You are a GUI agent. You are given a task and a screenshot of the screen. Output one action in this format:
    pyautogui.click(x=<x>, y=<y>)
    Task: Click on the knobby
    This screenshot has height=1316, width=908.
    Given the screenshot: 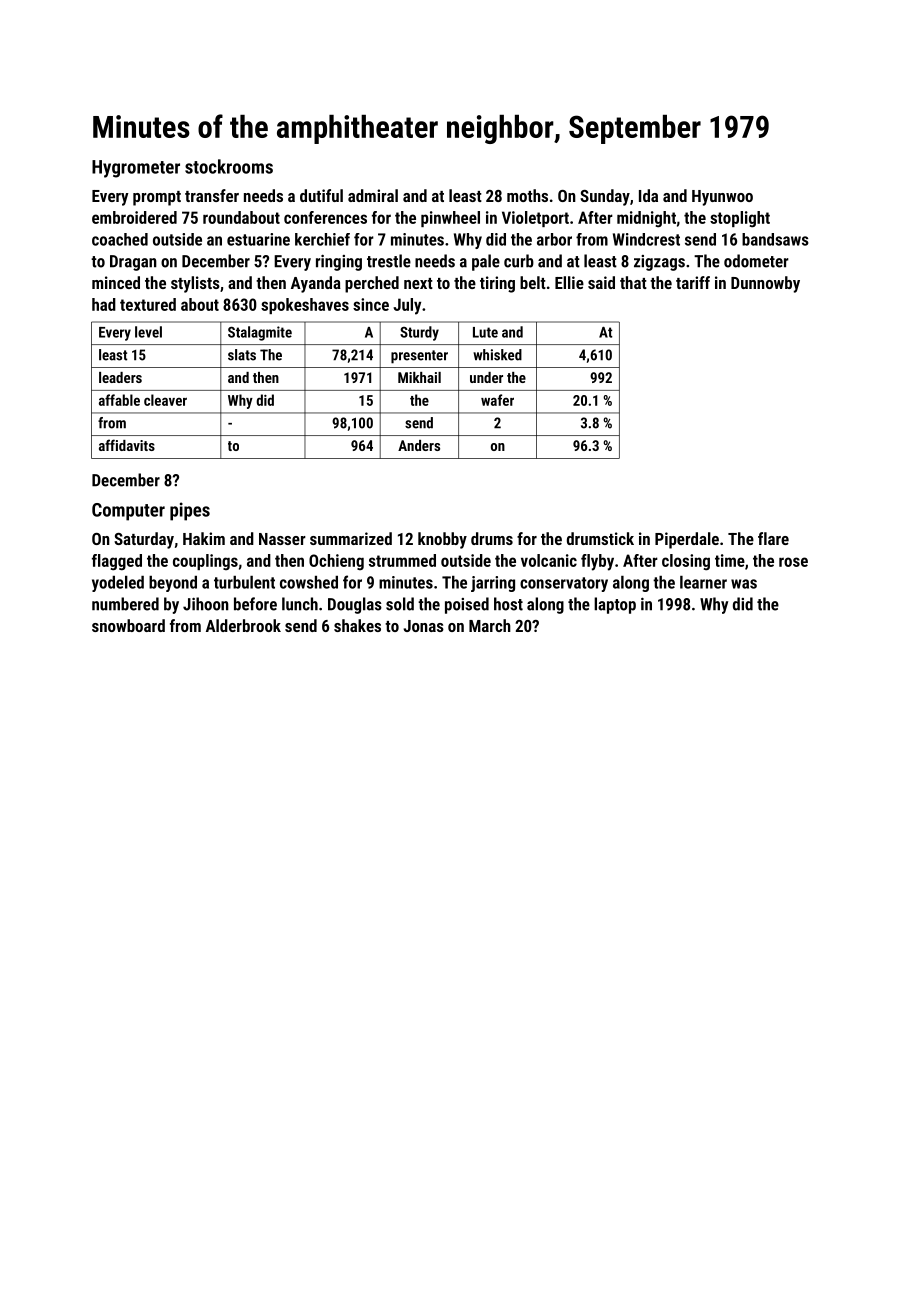 What is the action you would take?
    pyautogui.click(x=442, y=540)
